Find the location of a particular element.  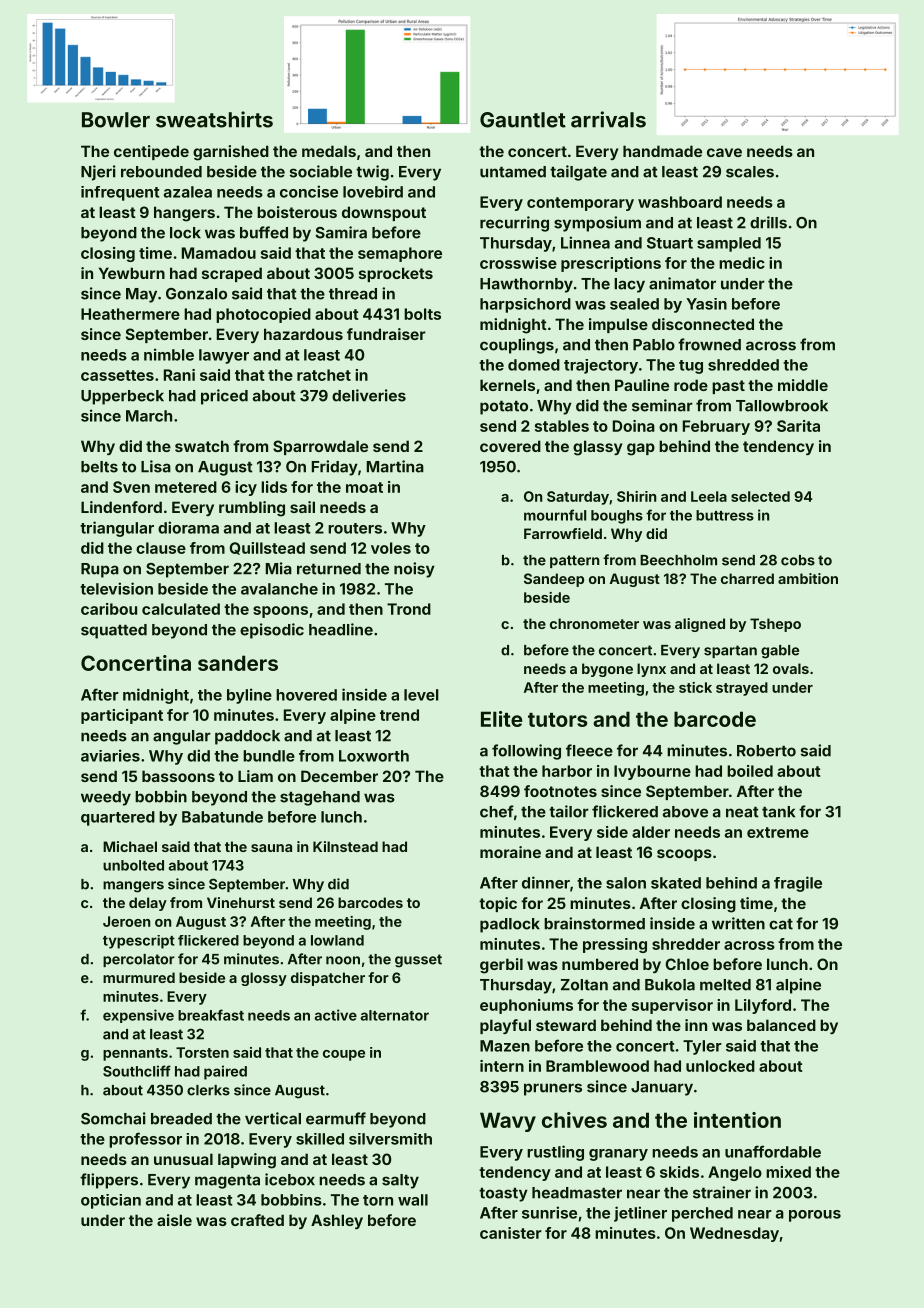

Gauntlet is located at coordinates (523, 120).
